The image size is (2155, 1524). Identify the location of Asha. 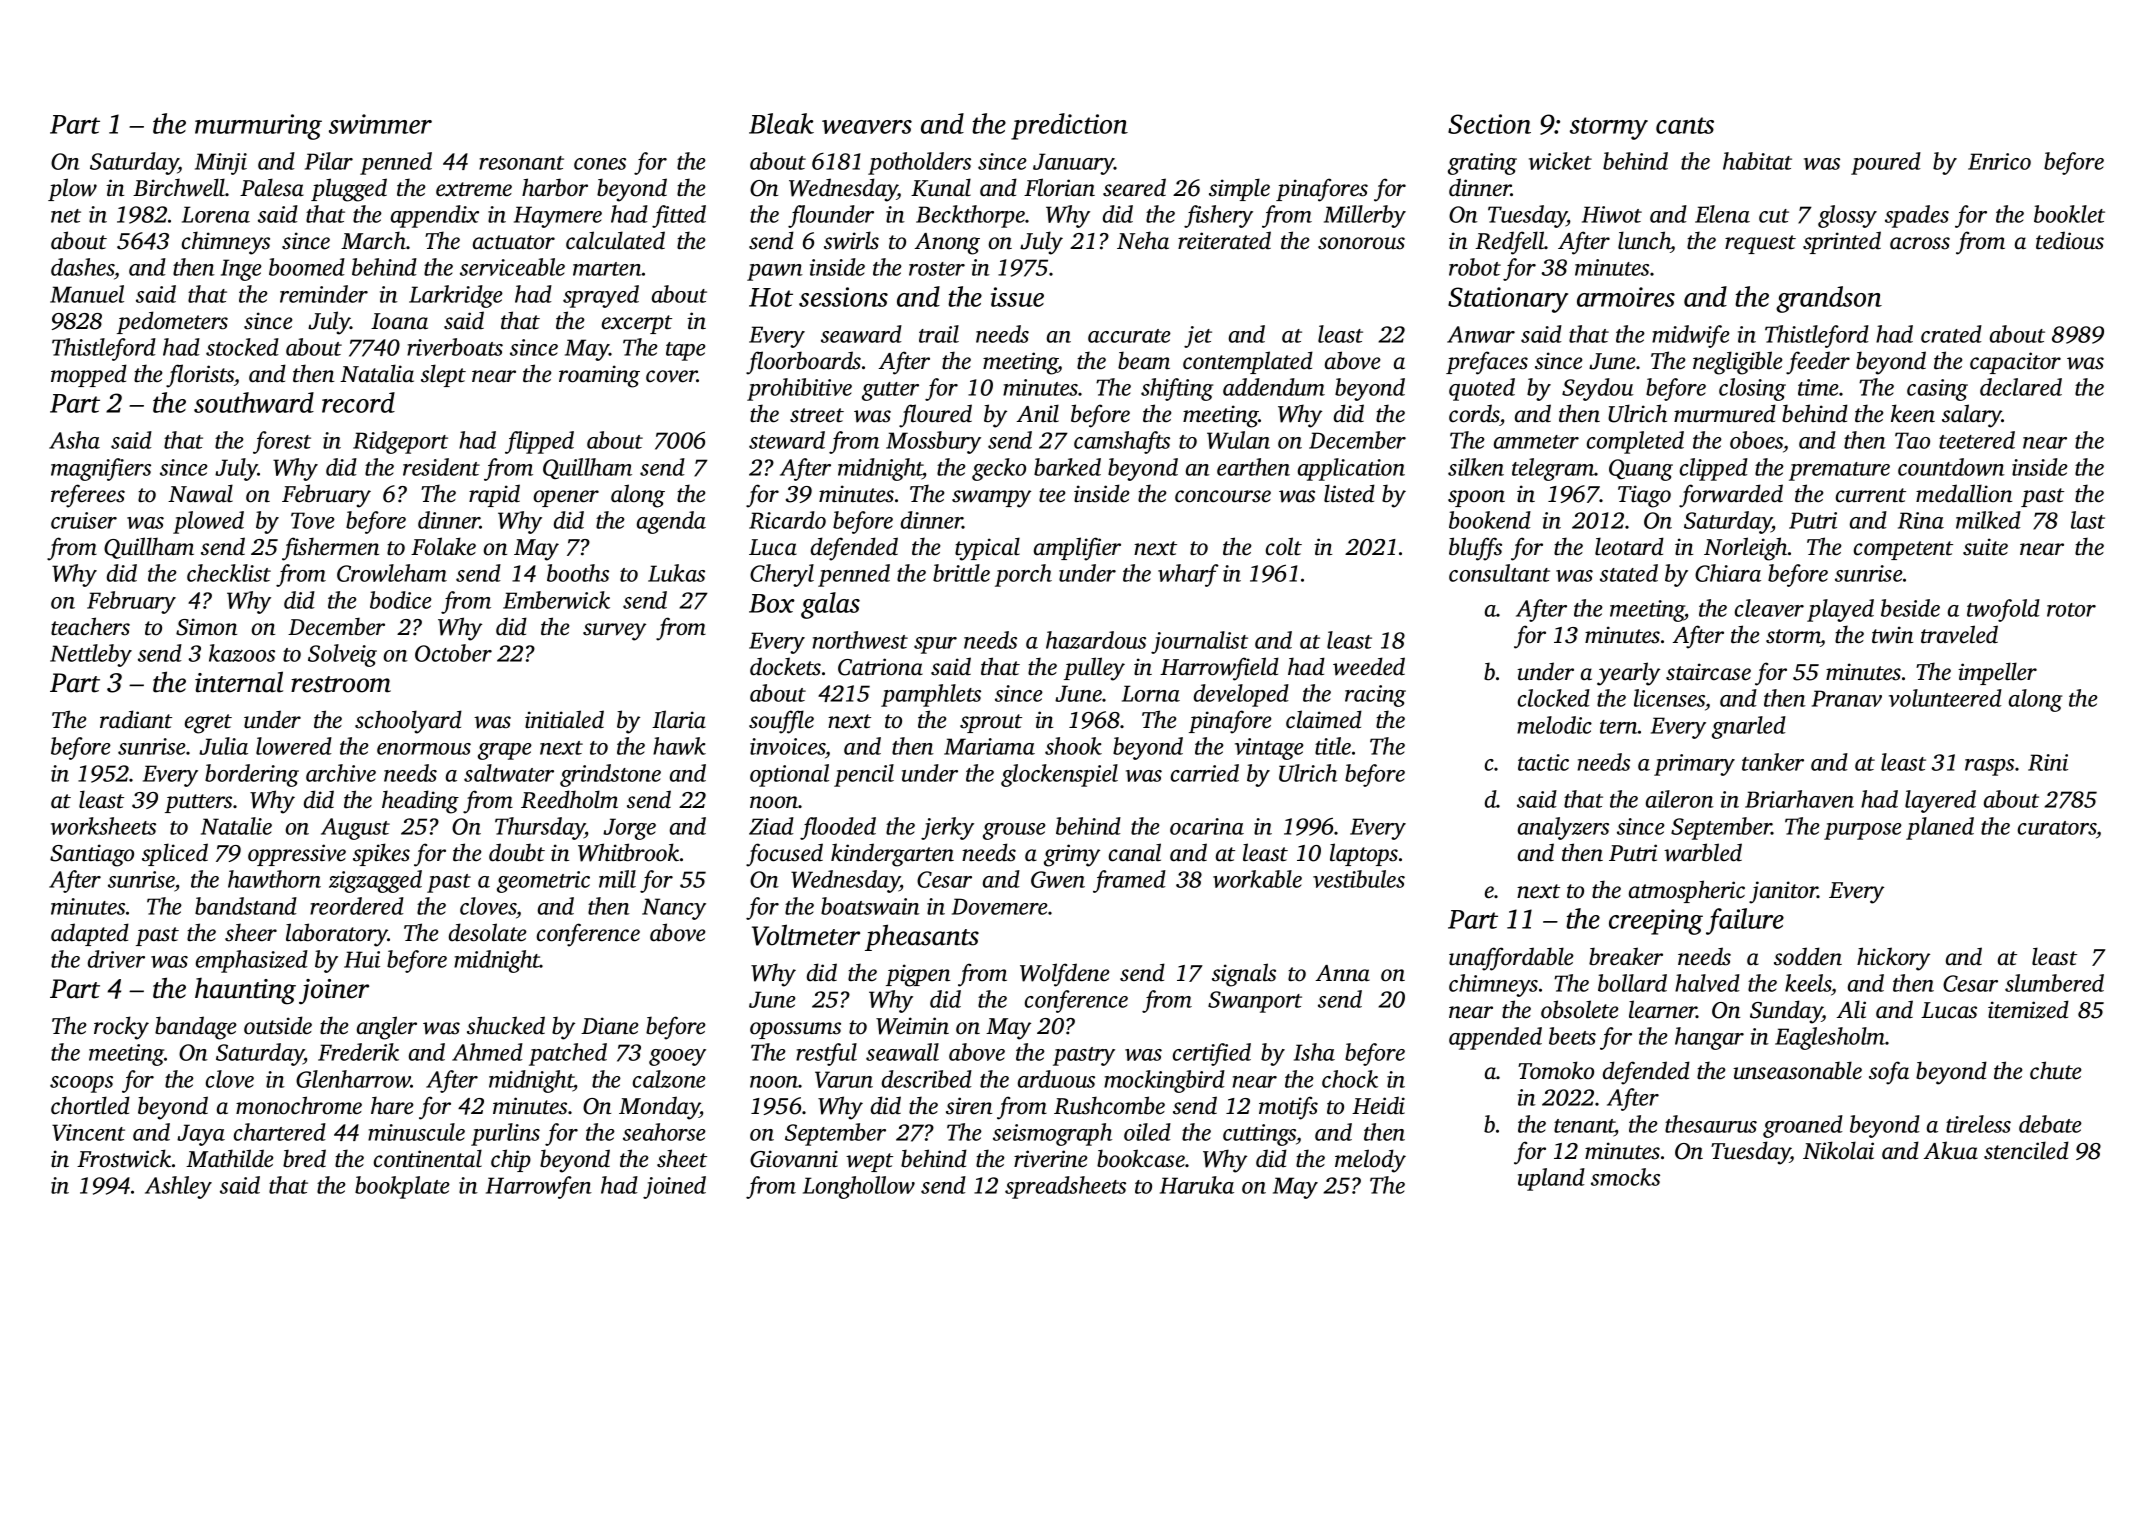
(74, 440).
